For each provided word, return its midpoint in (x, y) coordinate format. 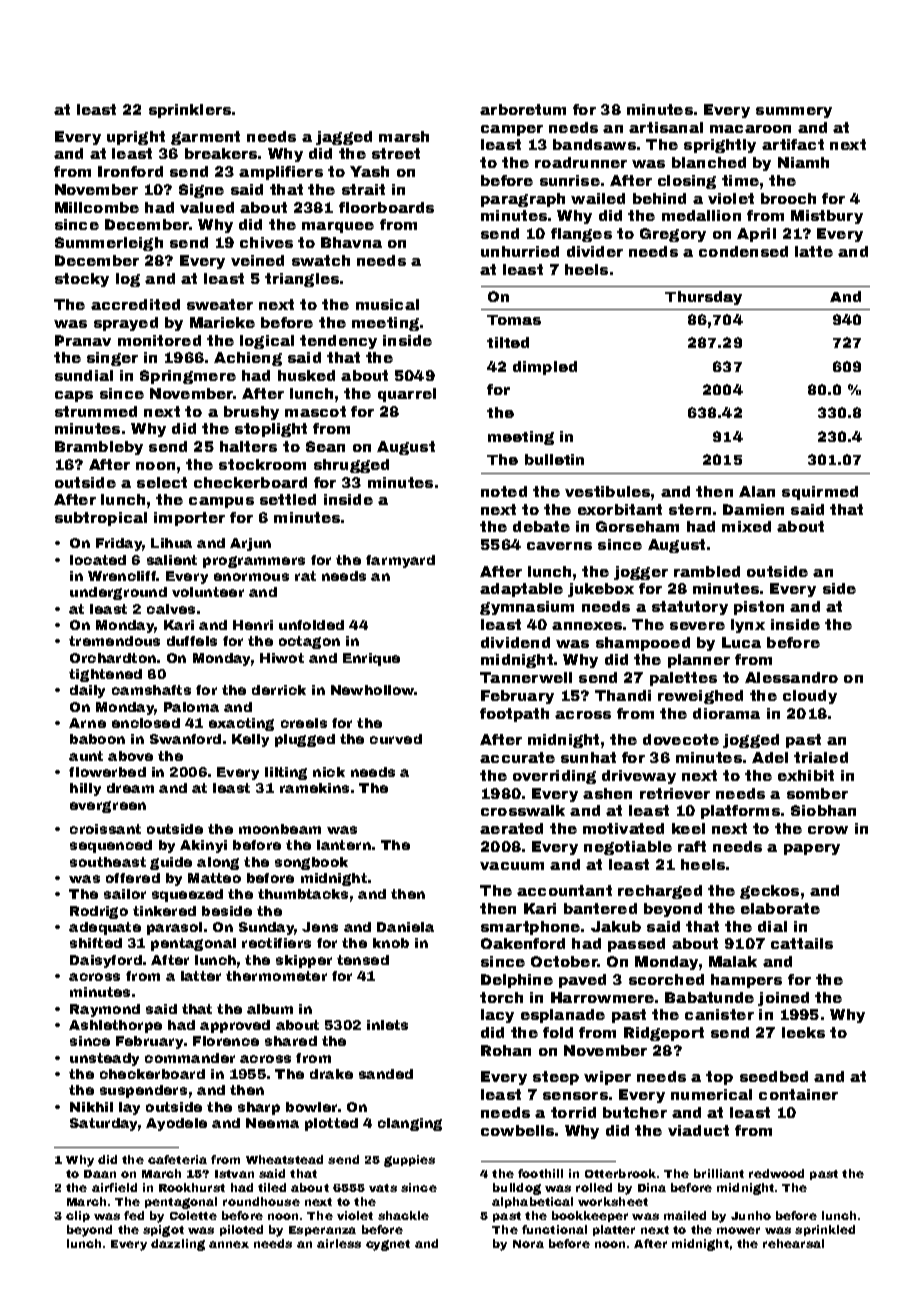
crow (828, 830)
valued (207, 207)
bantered (600, 908)
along (218, 863)
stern (690, 509)
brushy (251, 413)
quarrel (407, 395)
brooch (788, 198)
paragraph (523, 200)
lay (129, 1108)
